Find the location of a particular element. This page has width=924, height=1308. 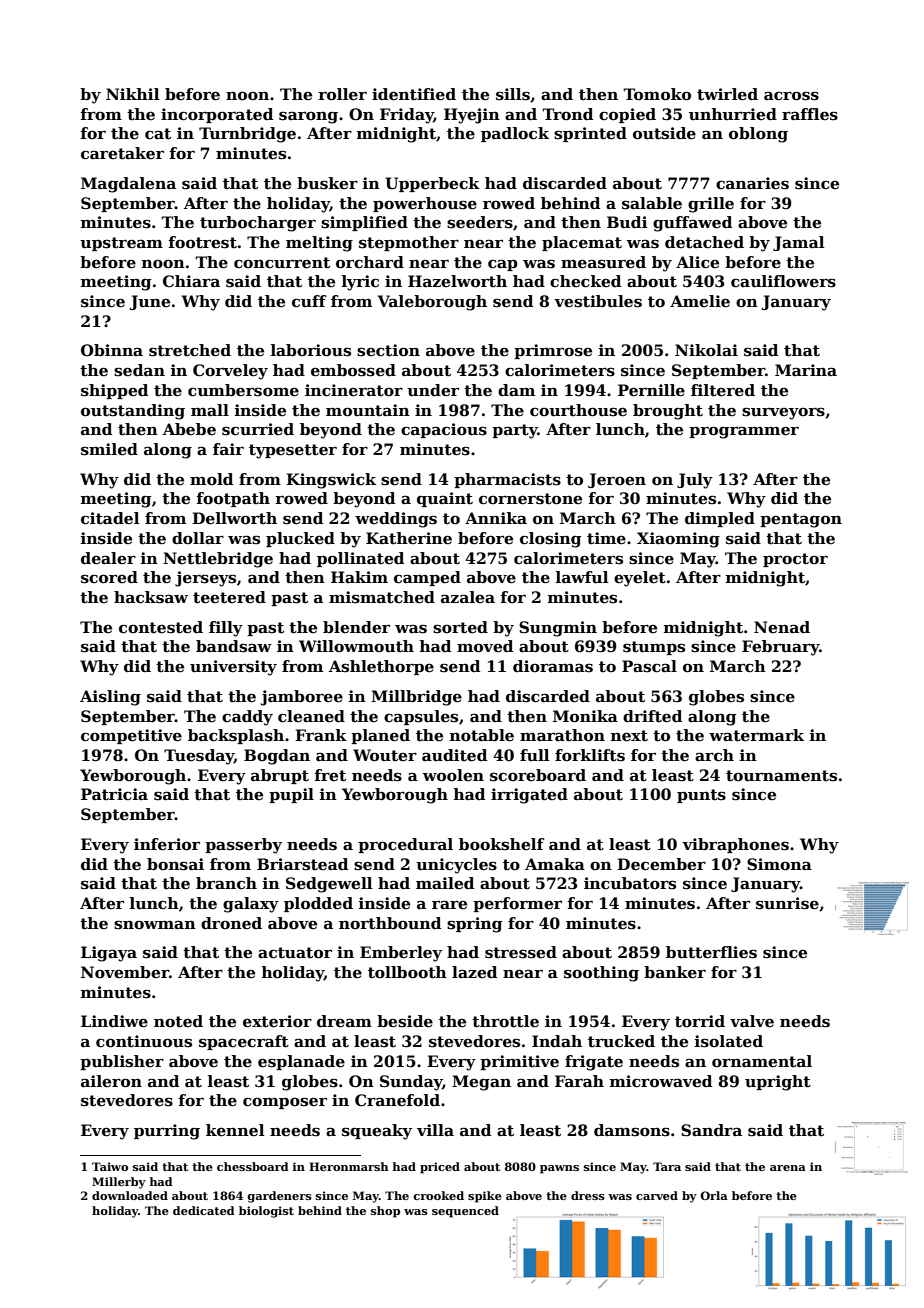

primitive is located at coordinates (519, 1062).
